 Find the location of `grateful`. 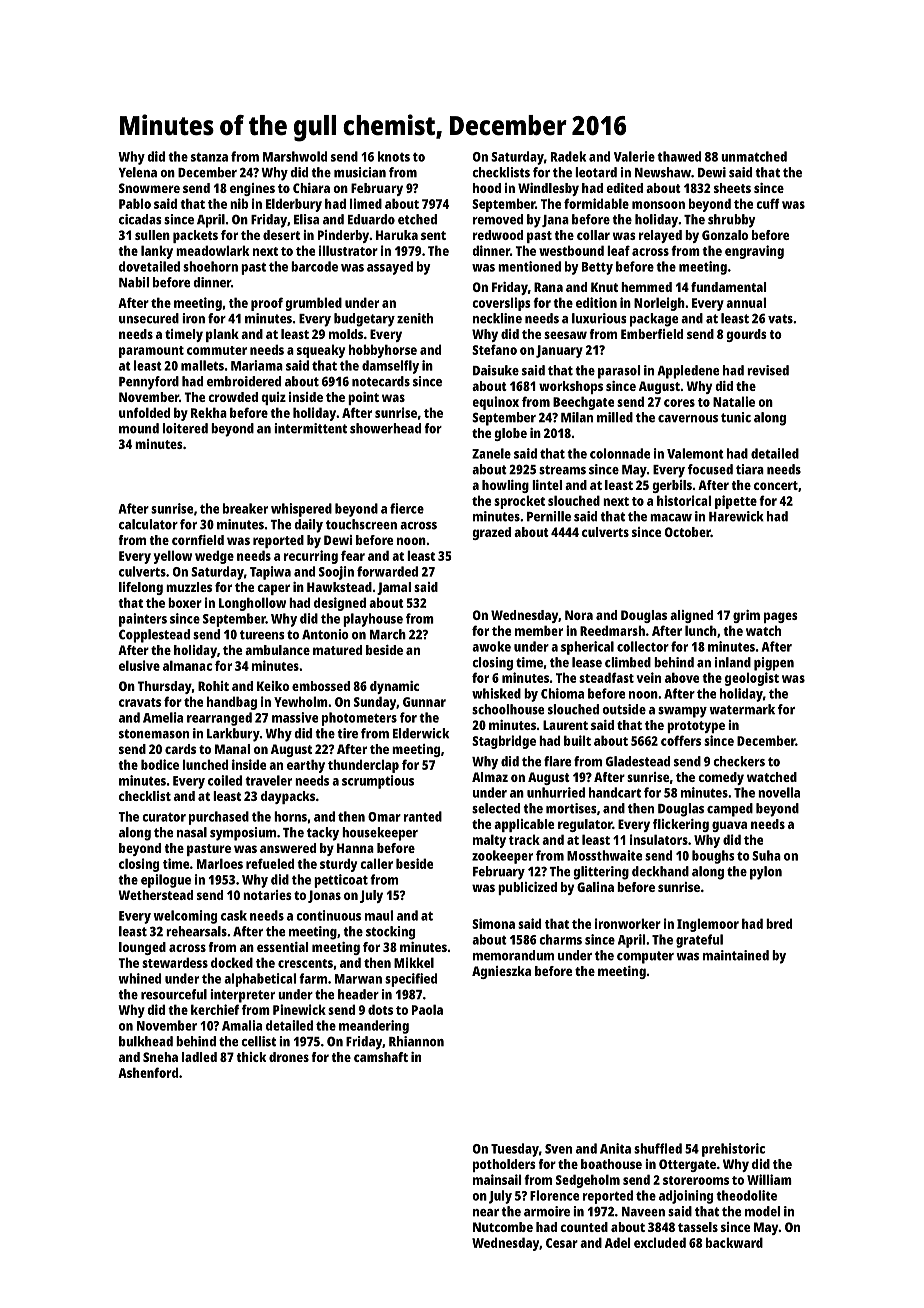

grateful is located at coordinates (699, 941).
